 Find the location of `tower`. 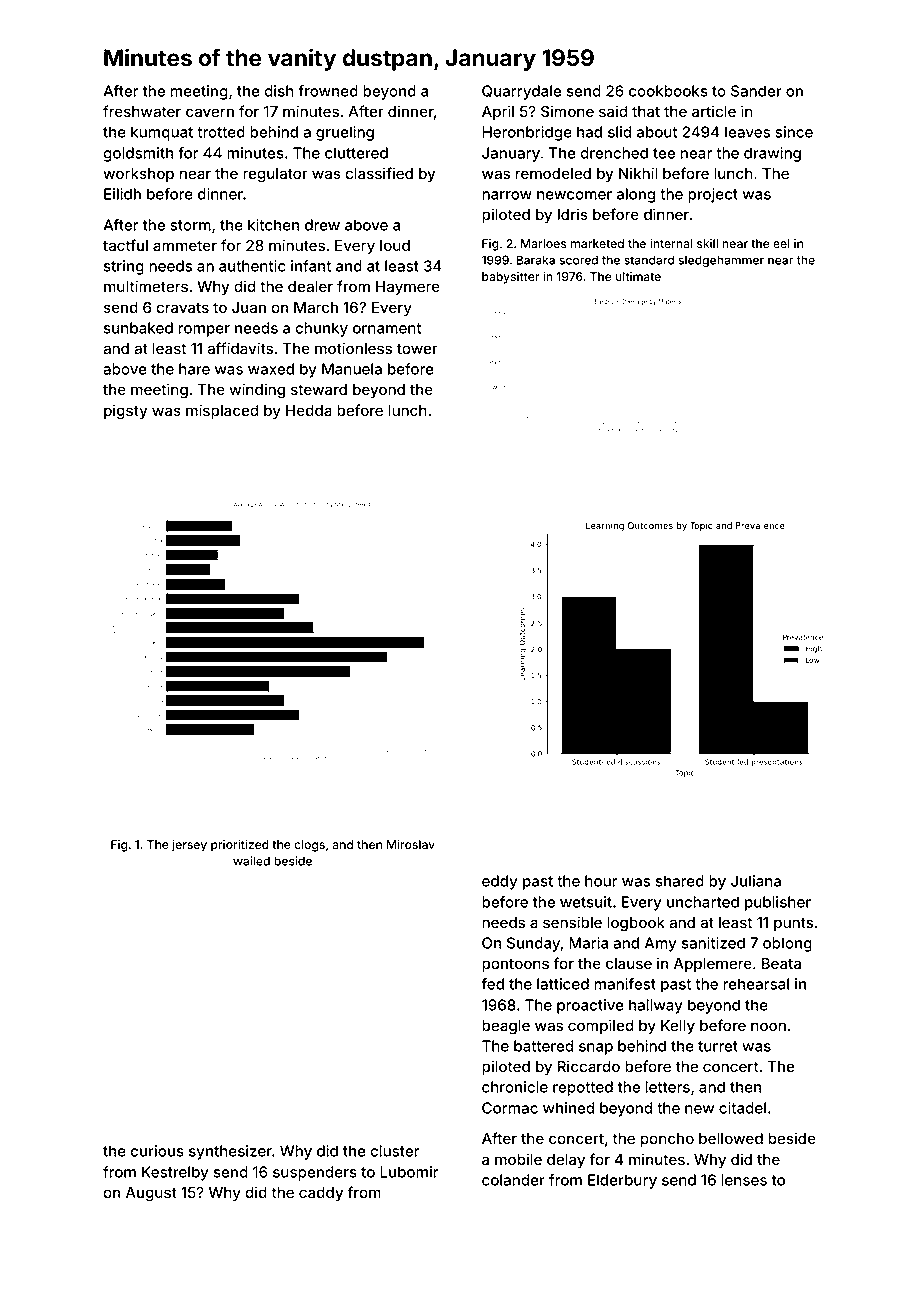

tower is located at coordinates (417, 349).
